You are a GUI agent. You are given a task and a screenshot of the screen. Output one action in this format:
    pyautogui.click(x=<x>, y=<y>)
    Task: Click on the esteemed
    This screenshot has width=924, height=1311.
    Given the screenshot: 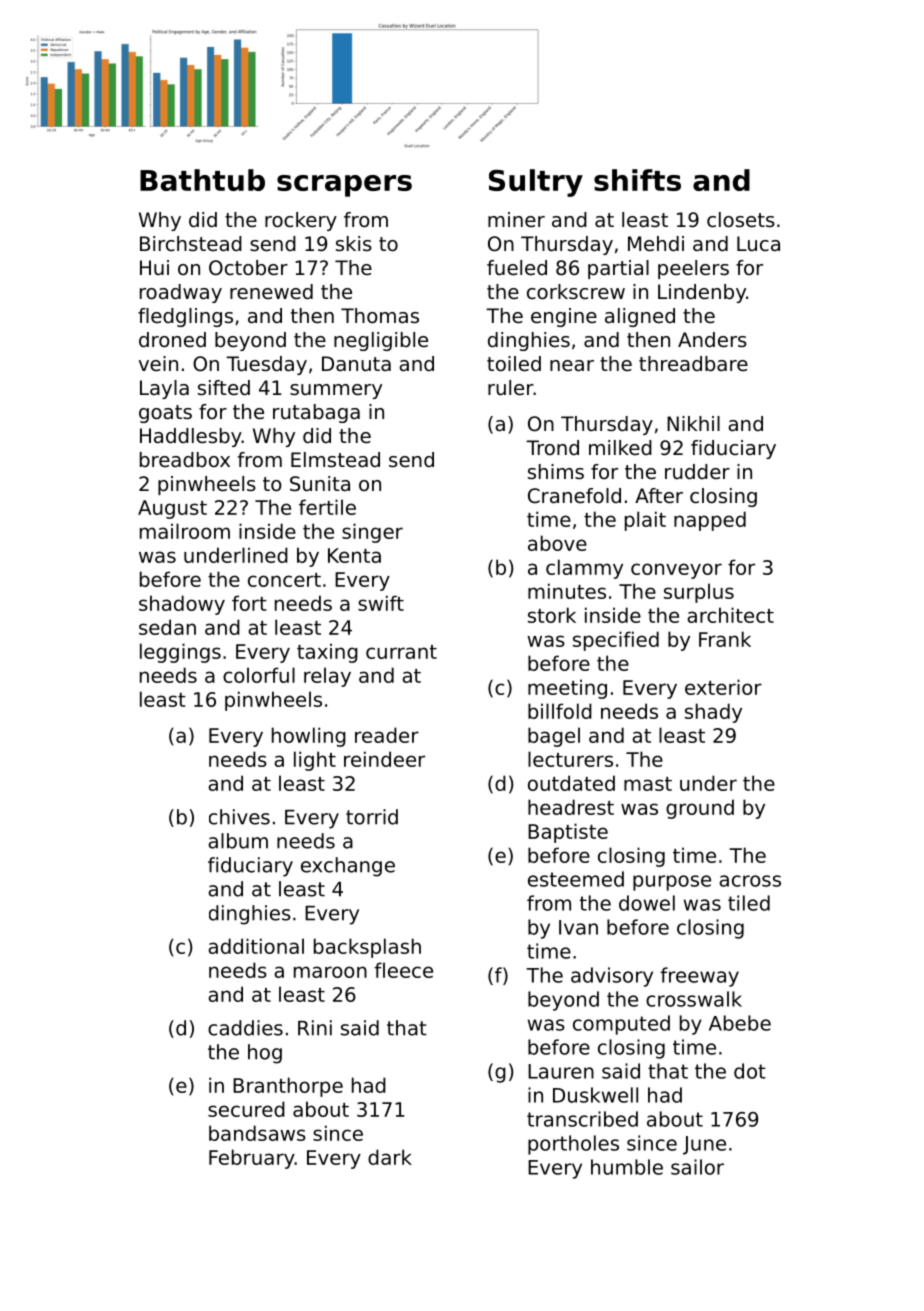 What is the action you would take?
    pyautogui.click(x=576, y=879)
